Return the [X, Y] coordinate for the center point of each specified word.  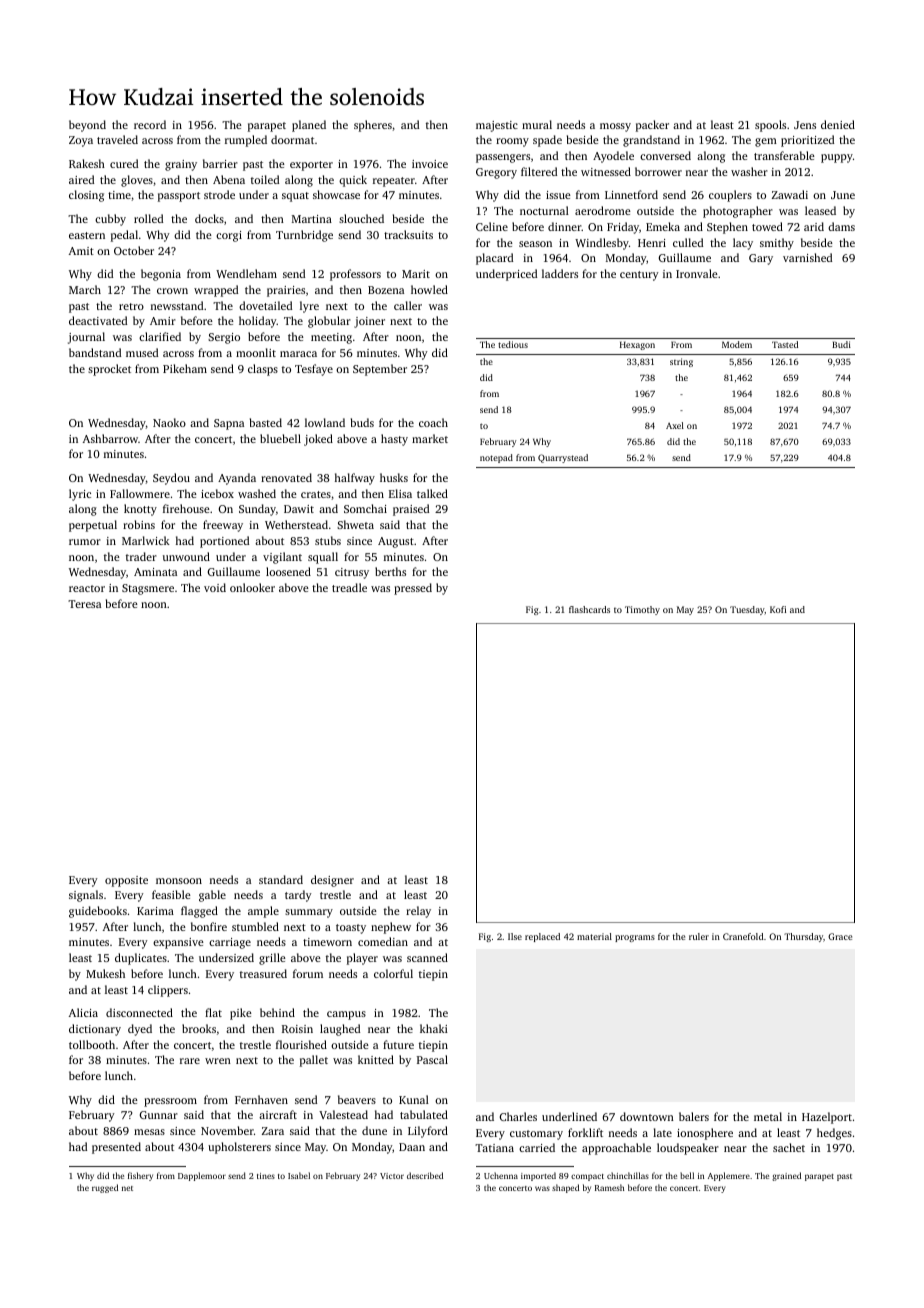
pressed [413, 589]
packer [652, 126]
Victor [392, 1176]
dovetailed [265, 305]
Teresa [84, 604]
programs [635, 938]
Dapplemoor [202, 1176]
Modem [737, 344]
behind [277, 1012]
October [134, 250]
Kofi [778, 609]
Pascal [432, 1059]
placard [494, 259]
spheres [373, 126]
